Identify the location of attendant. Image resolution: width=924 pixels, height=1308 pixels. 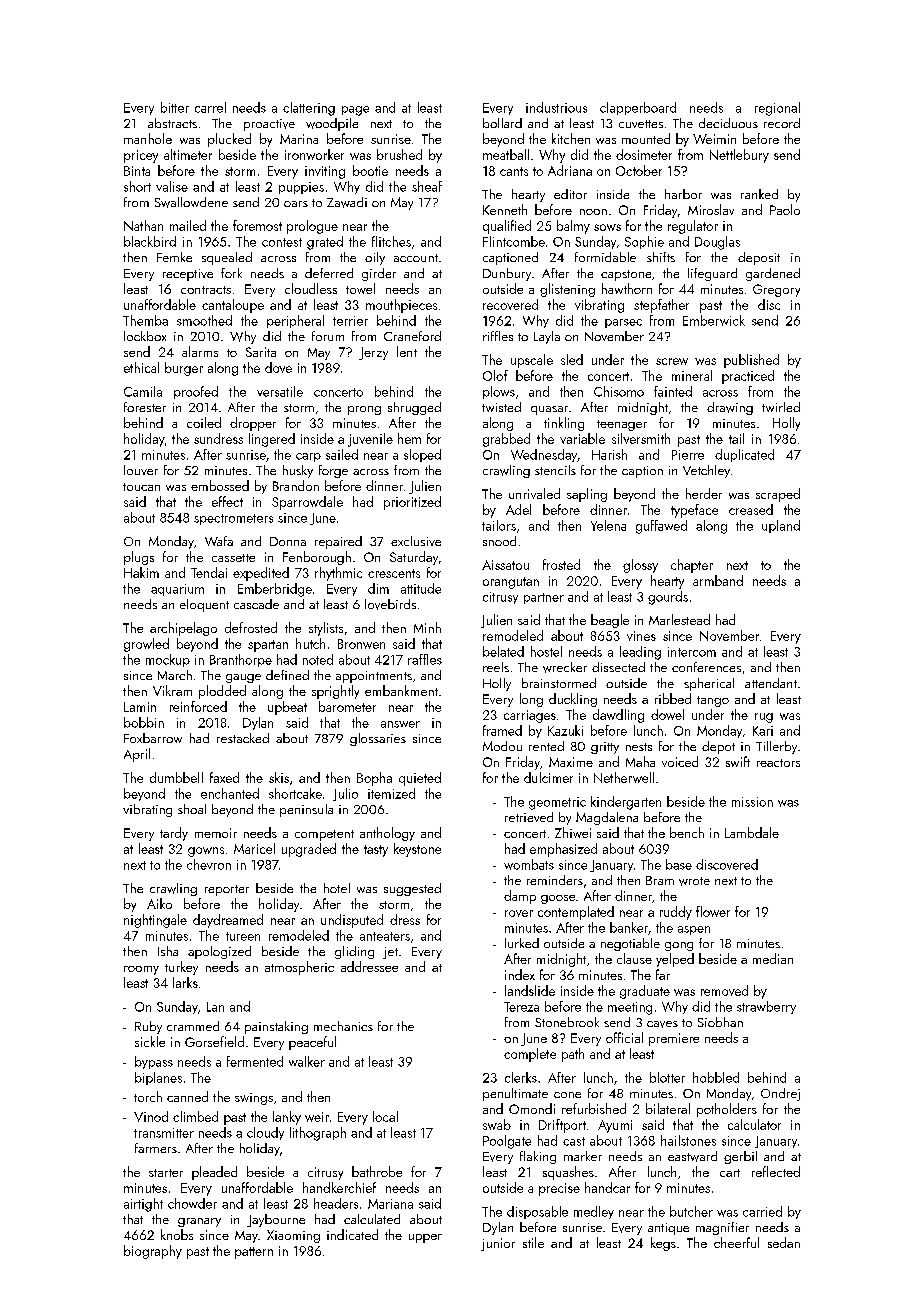
(771, 683).
